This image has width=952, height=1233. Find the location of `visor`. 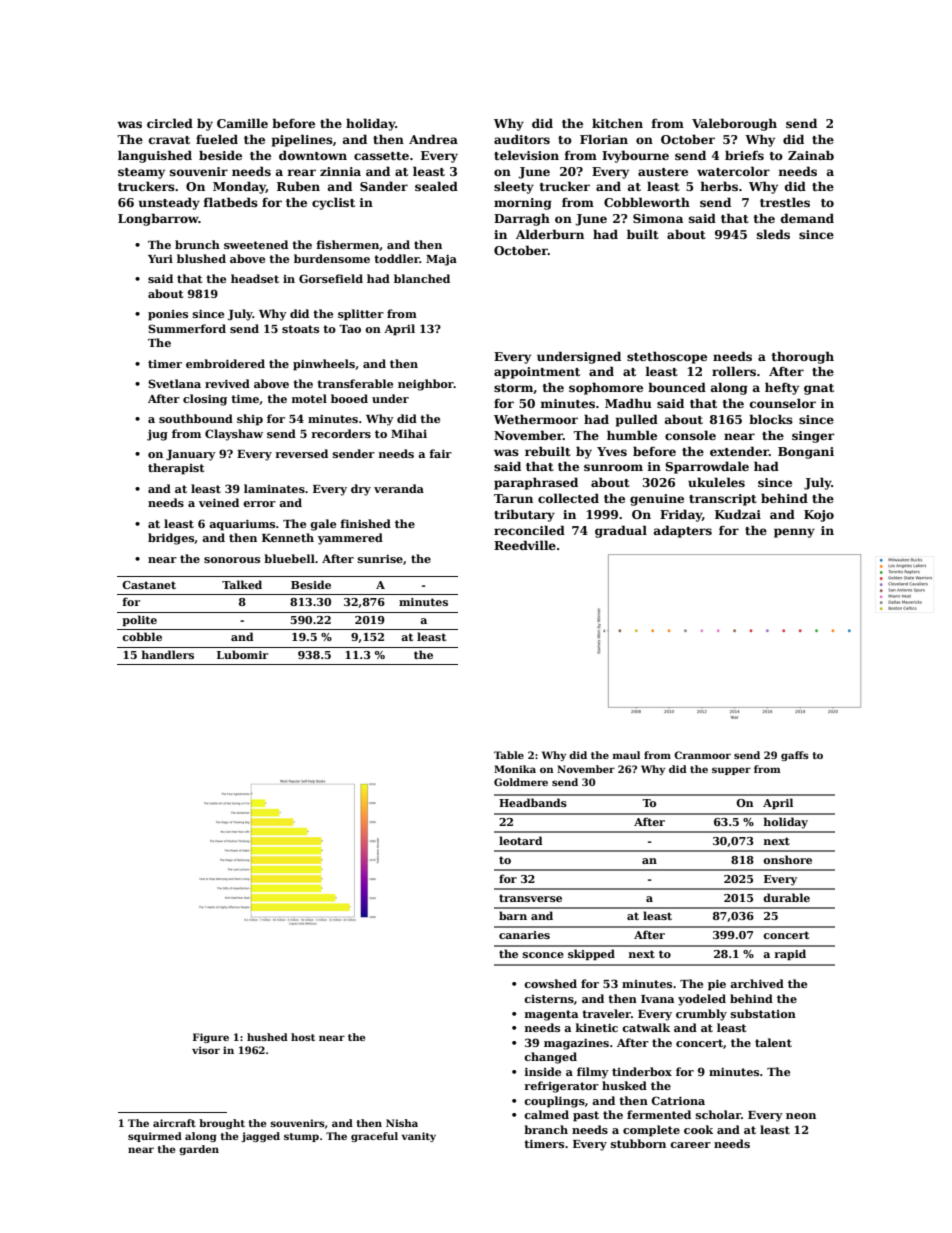

visor is located at coordinates (206, 1050).
